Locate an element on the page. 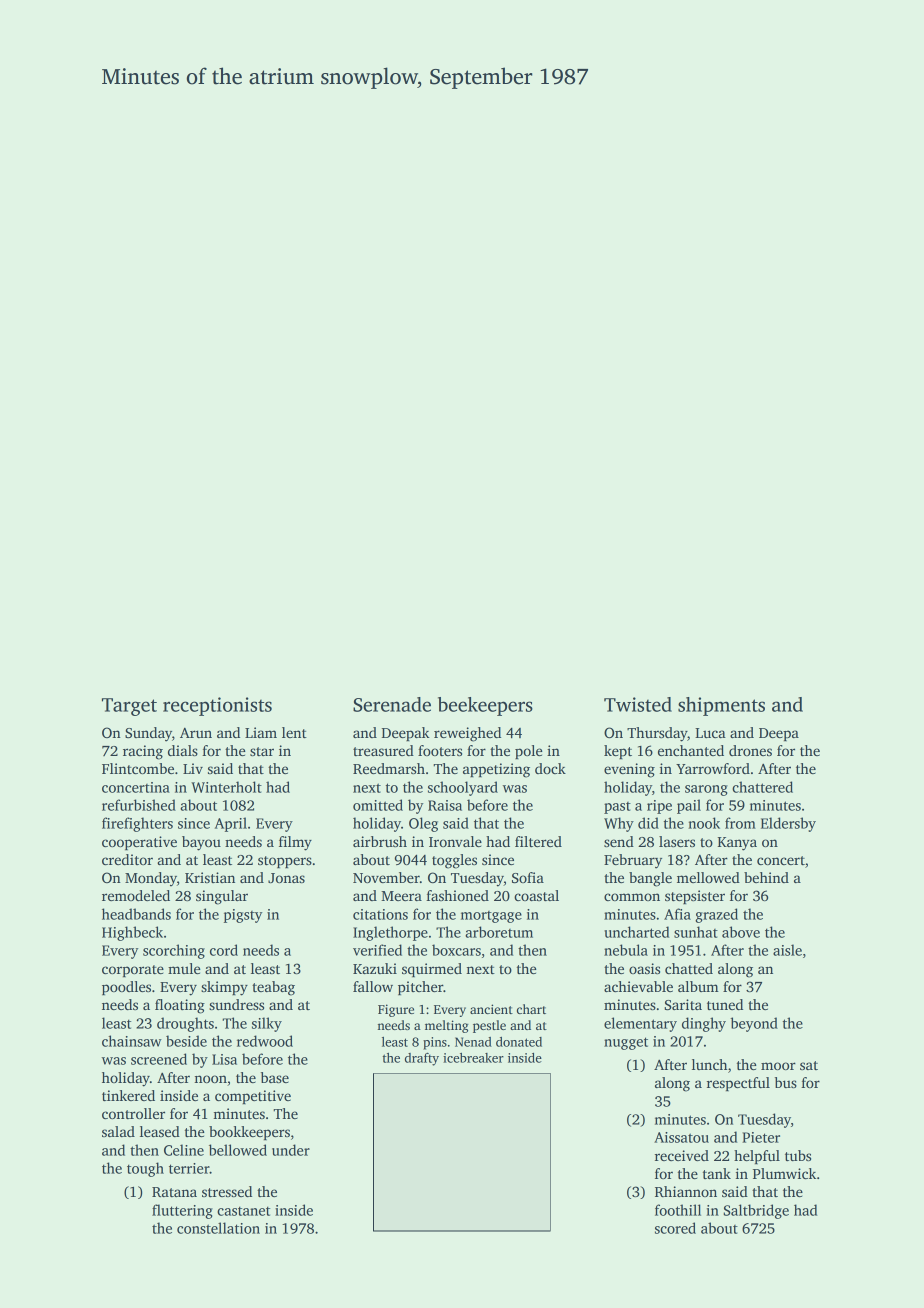 This document has width=924, height=1308. beyond is located at coordinates (754, 1024).
